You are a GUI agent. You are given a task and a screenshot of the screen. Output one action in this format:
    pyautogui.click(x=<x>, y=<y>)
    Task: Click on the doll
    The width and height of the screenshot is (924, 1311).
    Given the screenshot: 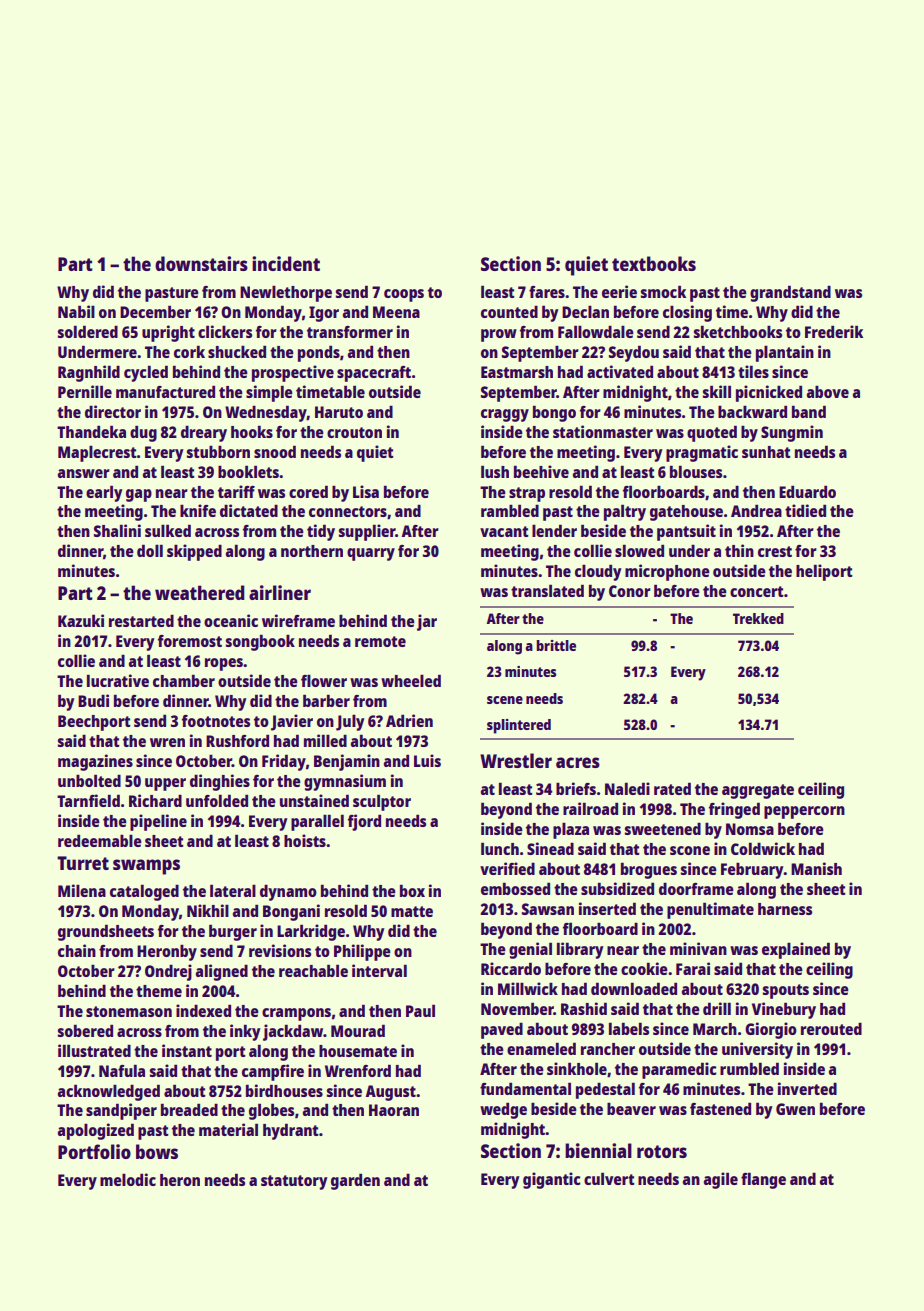 What is the action you would take?
    pyautogui.click(x=150, y=550)
